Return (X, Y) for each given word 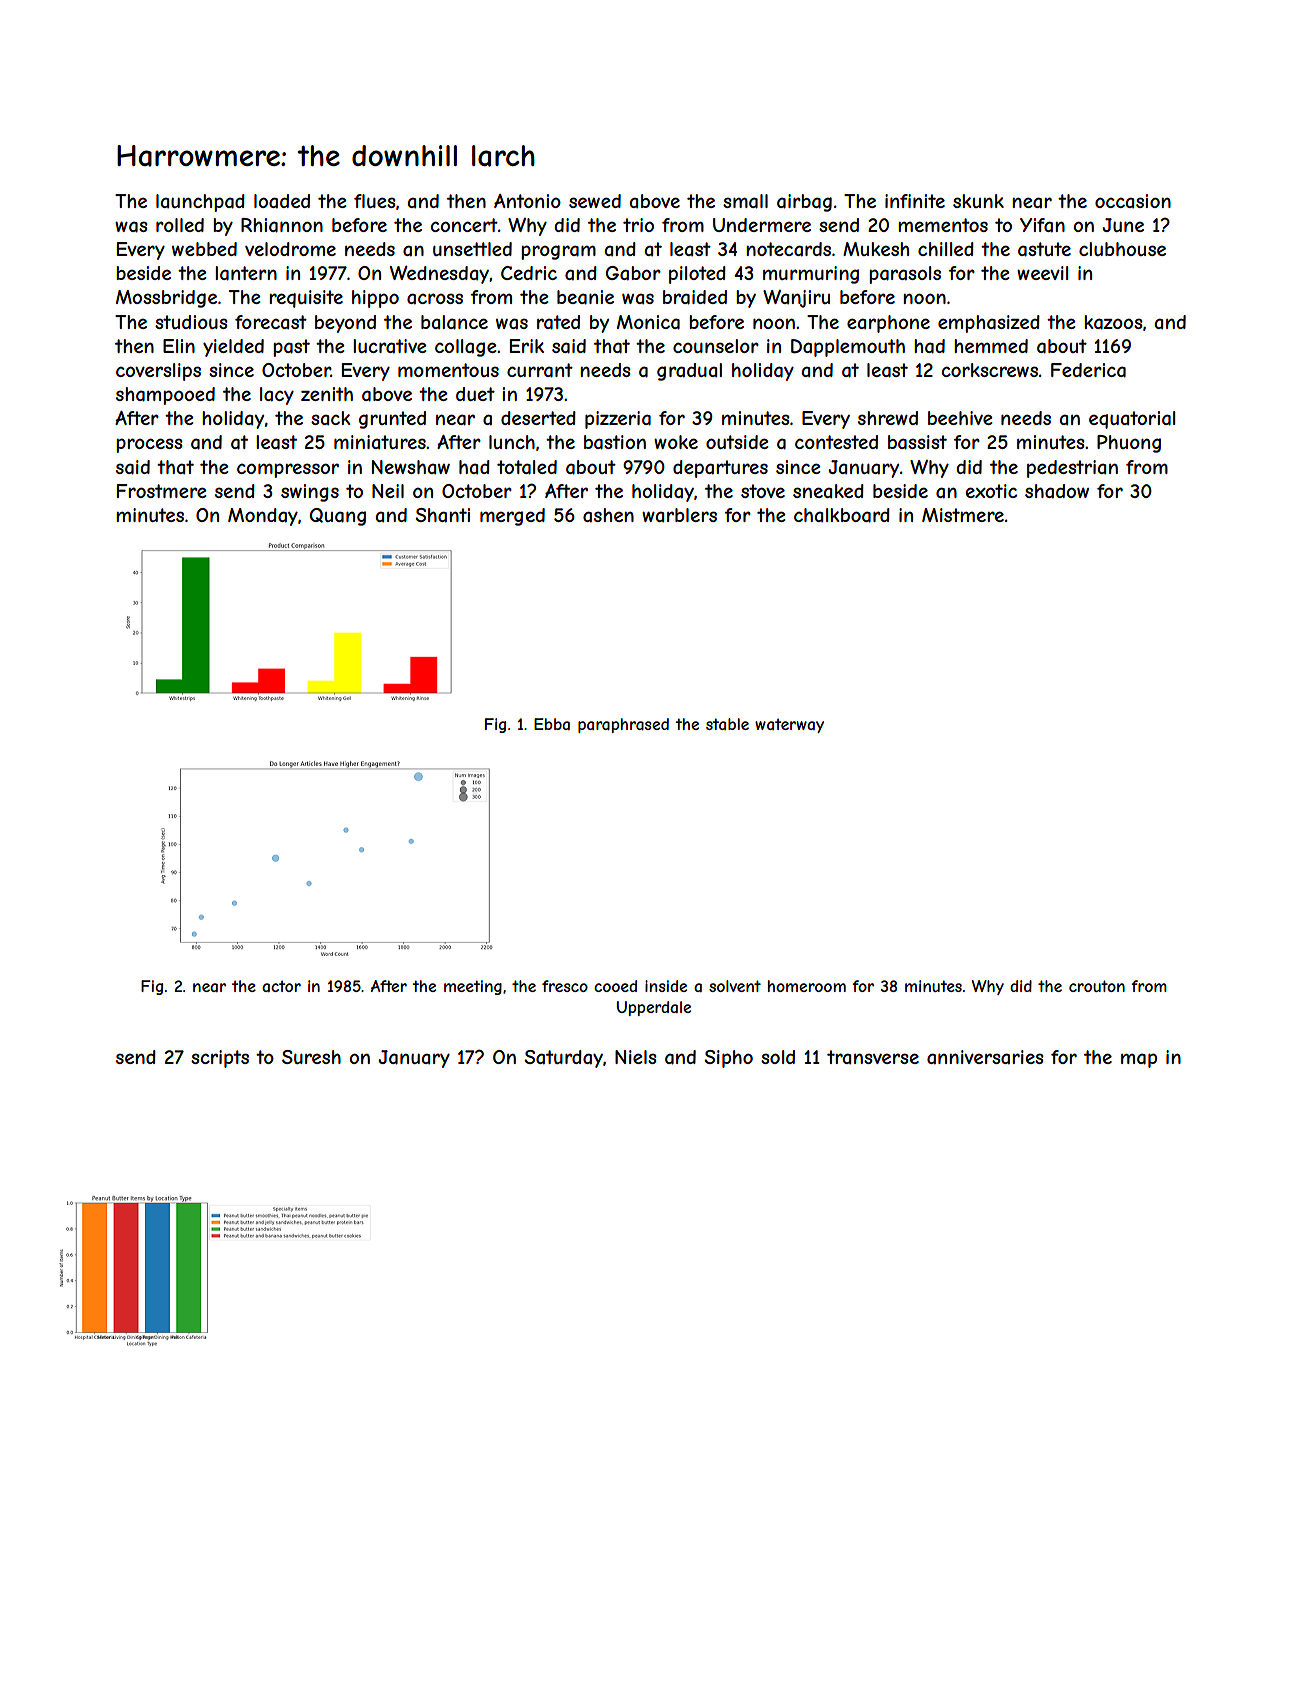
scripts (220, 1059)
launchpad (200, 203)
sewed (595, 201)
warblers (679, 515)
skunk (978, 201)
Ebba (552, 724)
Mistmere (963, 515)
